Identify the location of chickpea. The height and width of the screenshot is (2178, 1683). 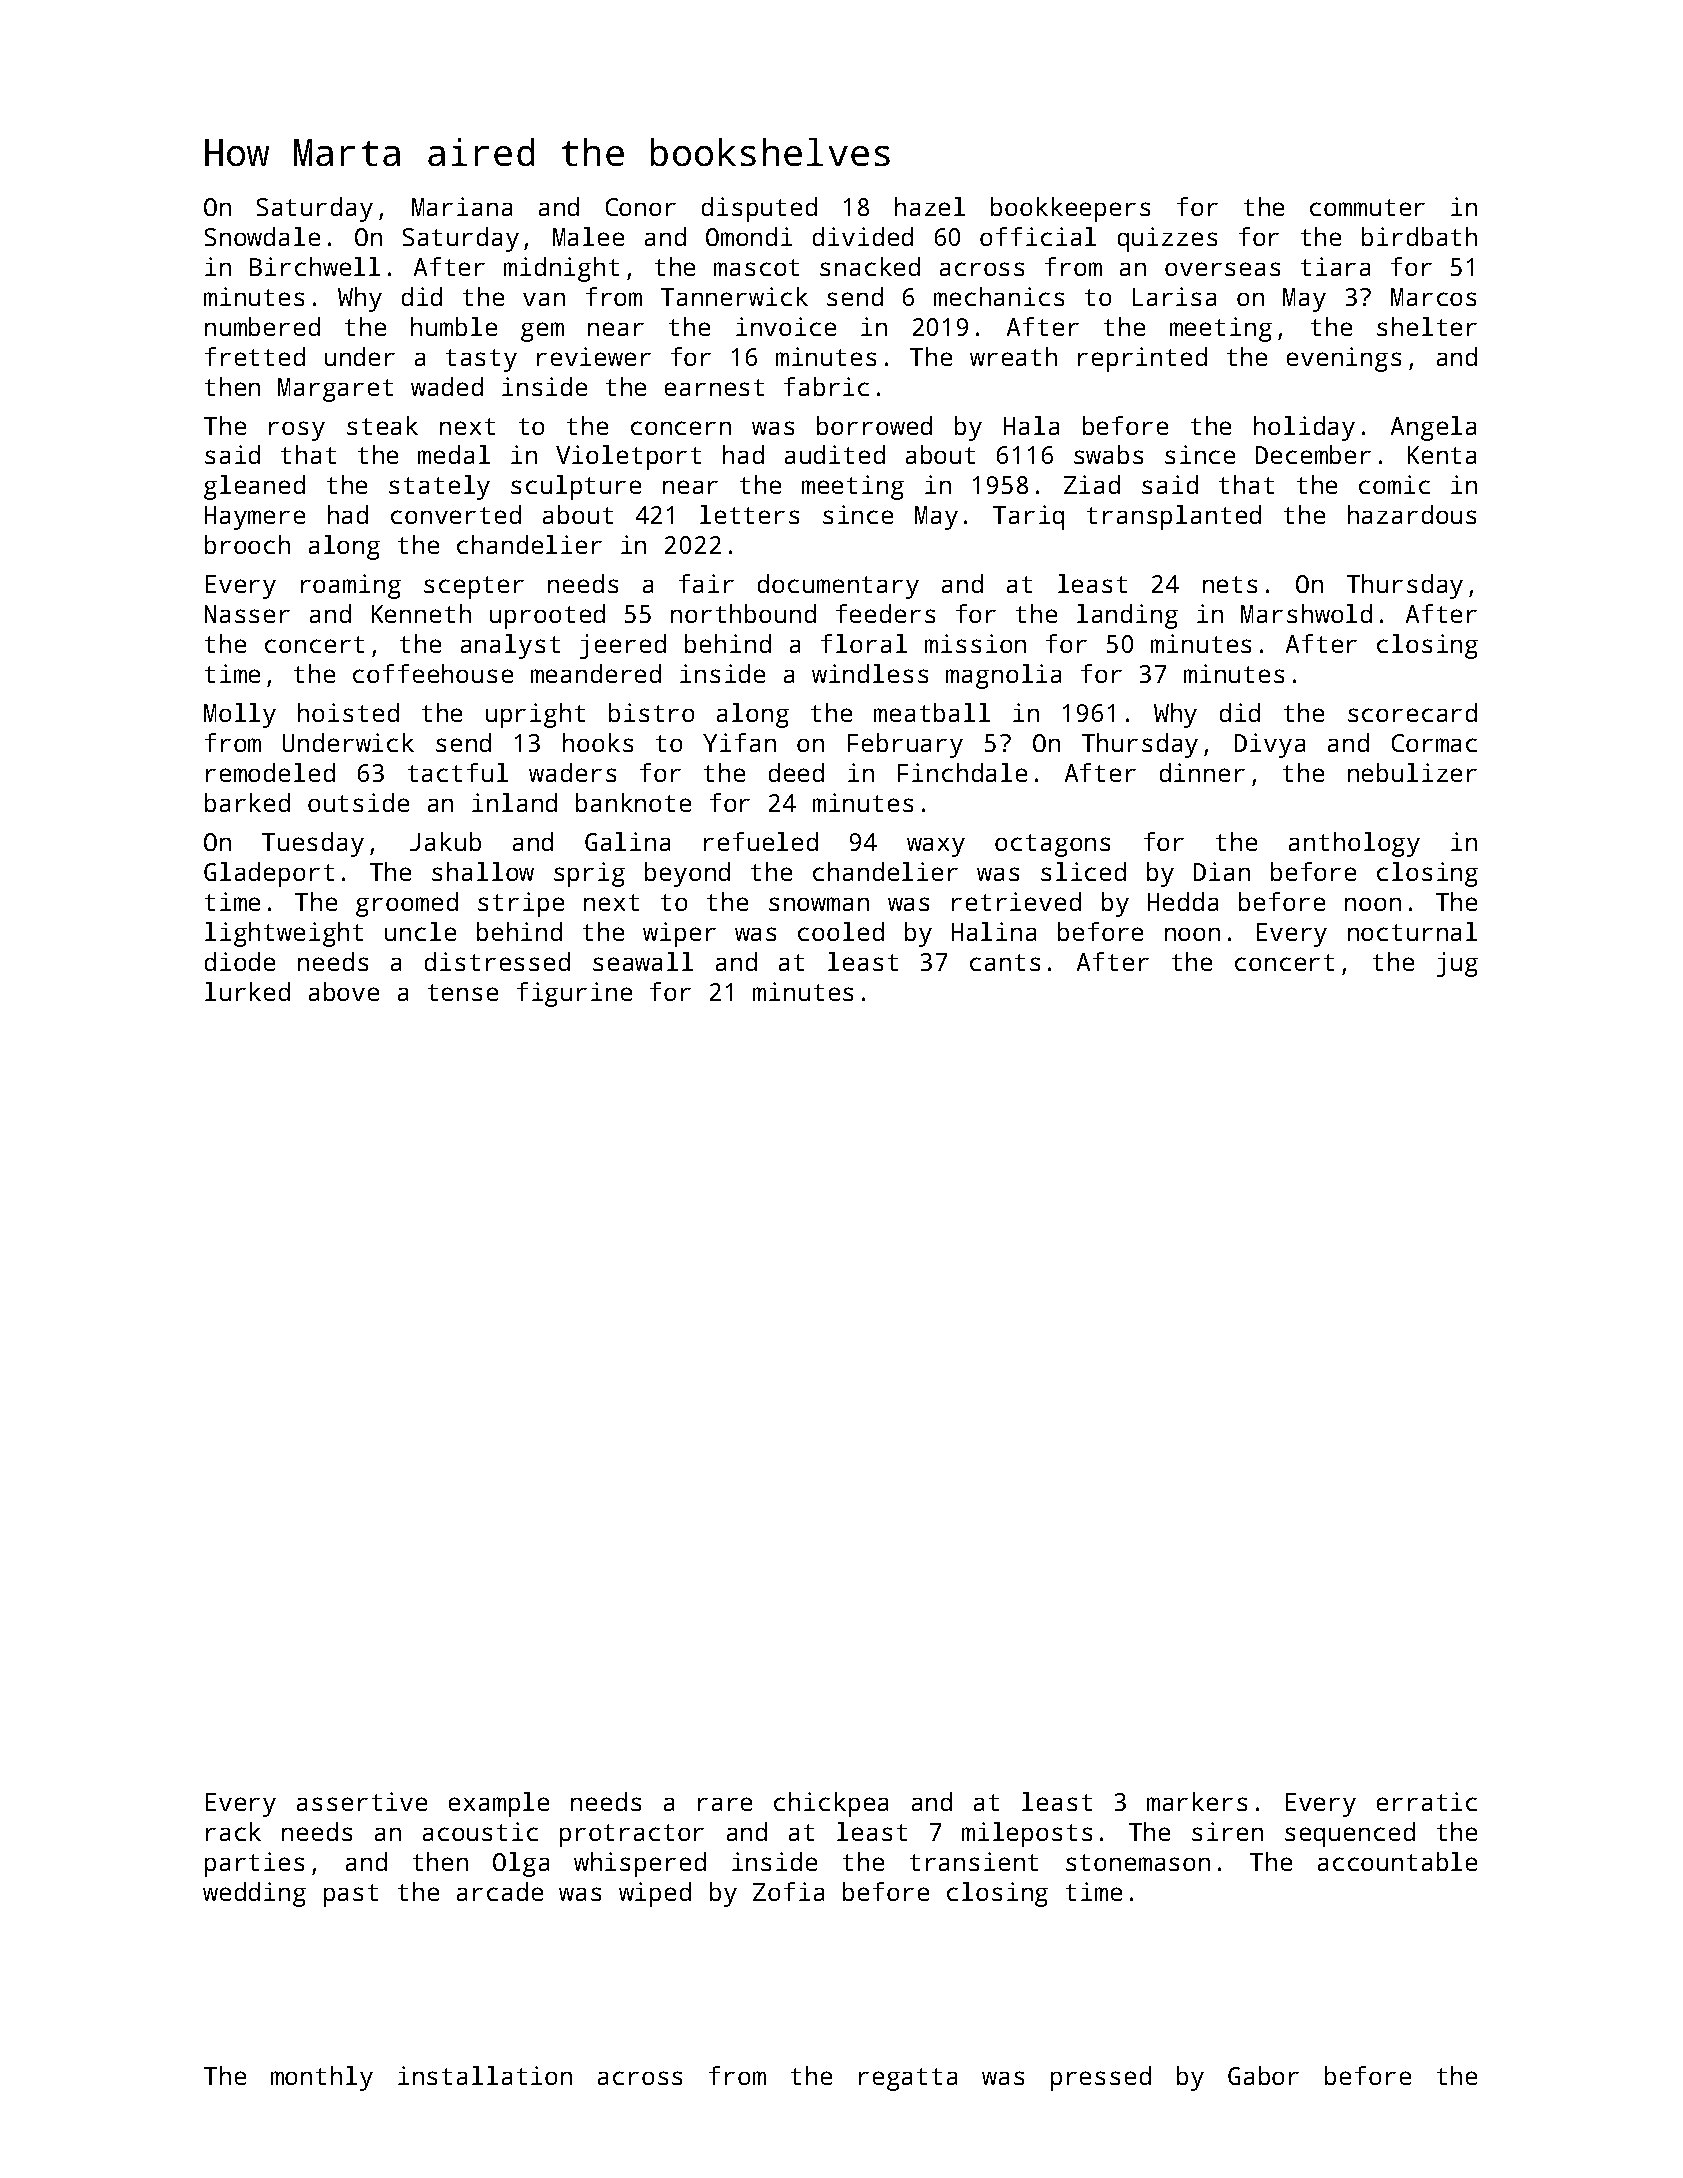
(831, 1804).
